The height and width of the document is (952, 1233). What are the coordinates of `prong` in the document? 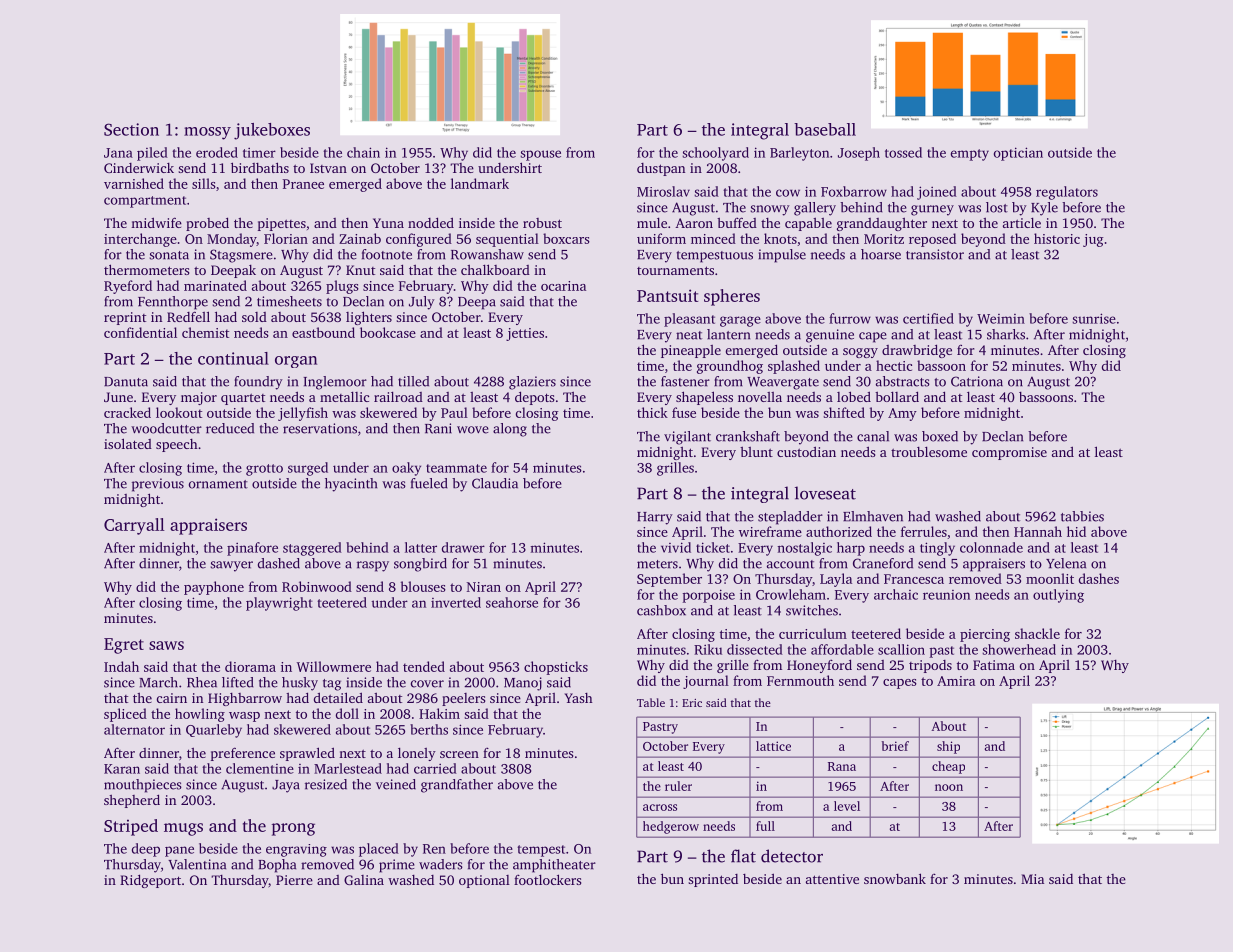 It's located at (293, 829).
